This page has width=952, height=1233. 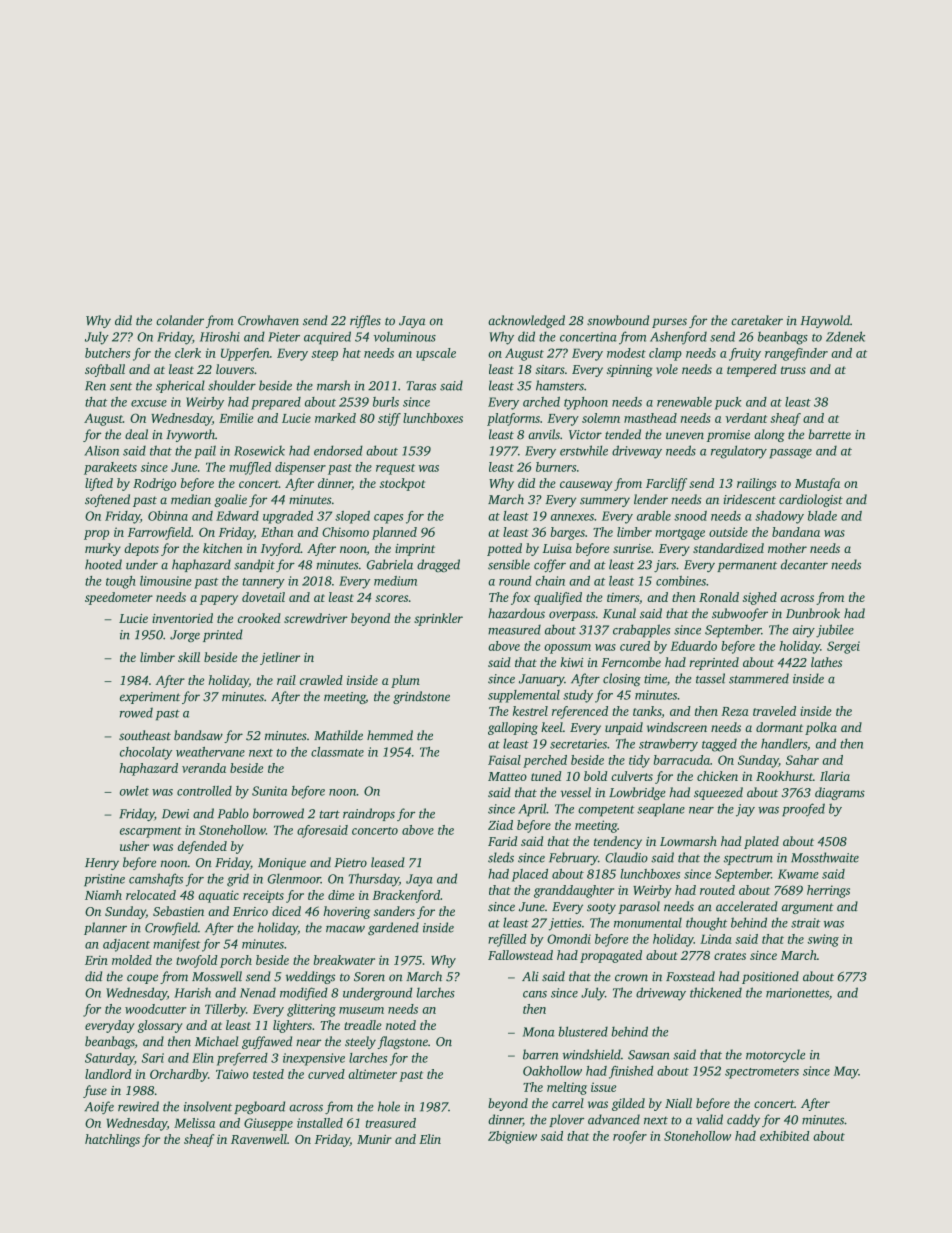 What do you see at coordinates (395, 469) in the page?
I see `request` at bounding box center [395, 469].
